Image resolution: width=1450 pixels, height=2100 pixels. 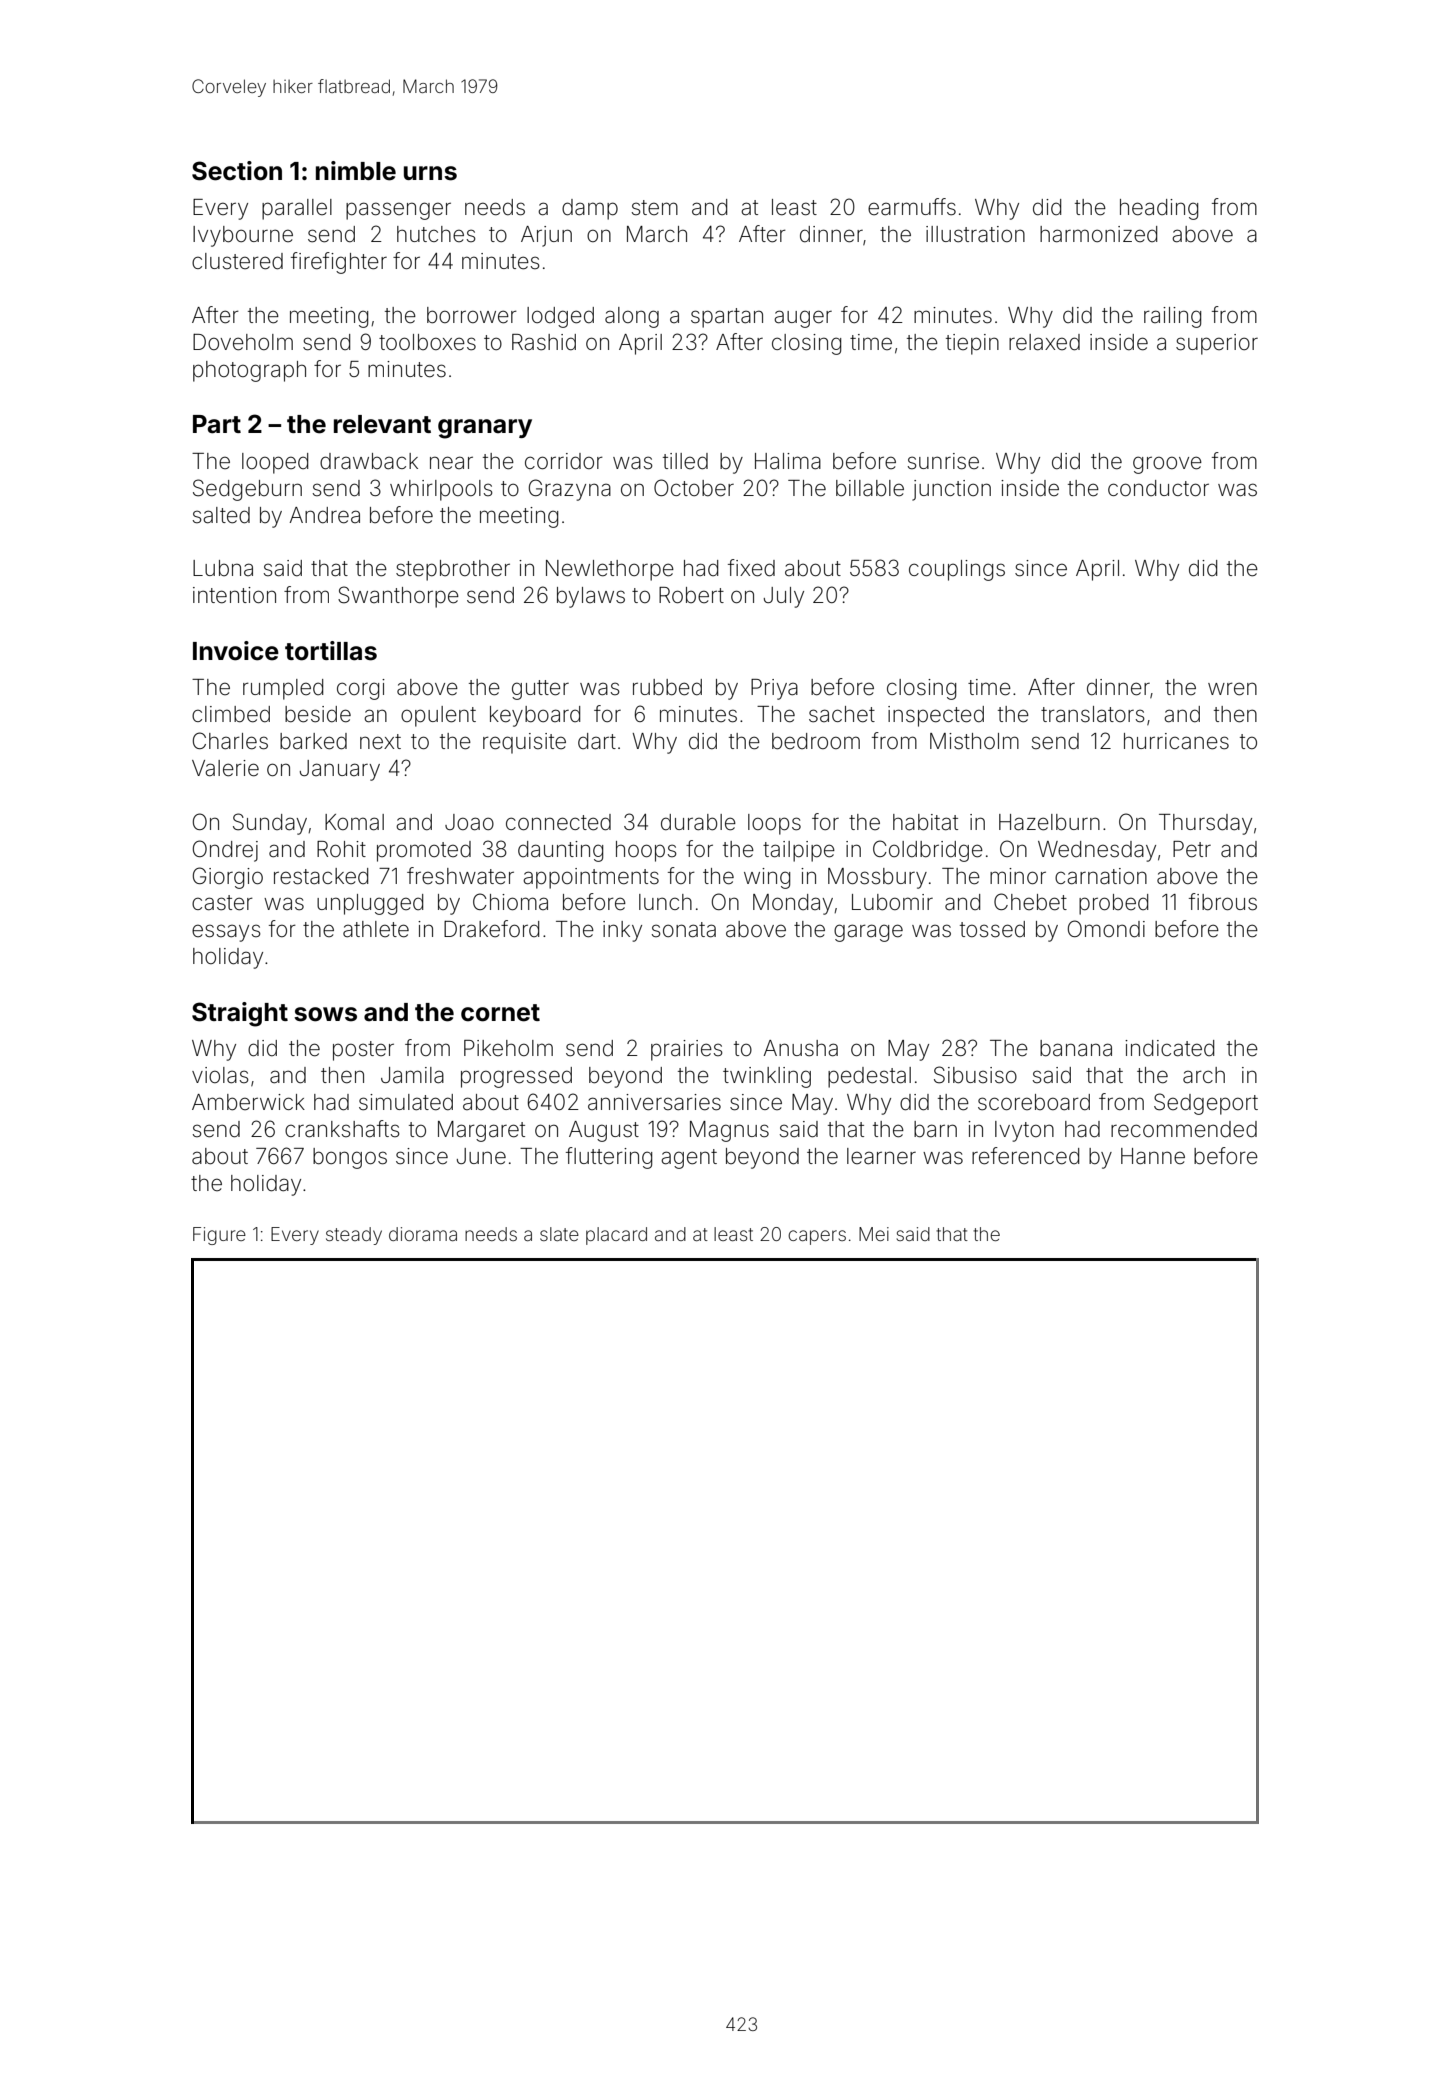 I want to click on nimble, so click(x=356, y=171).
